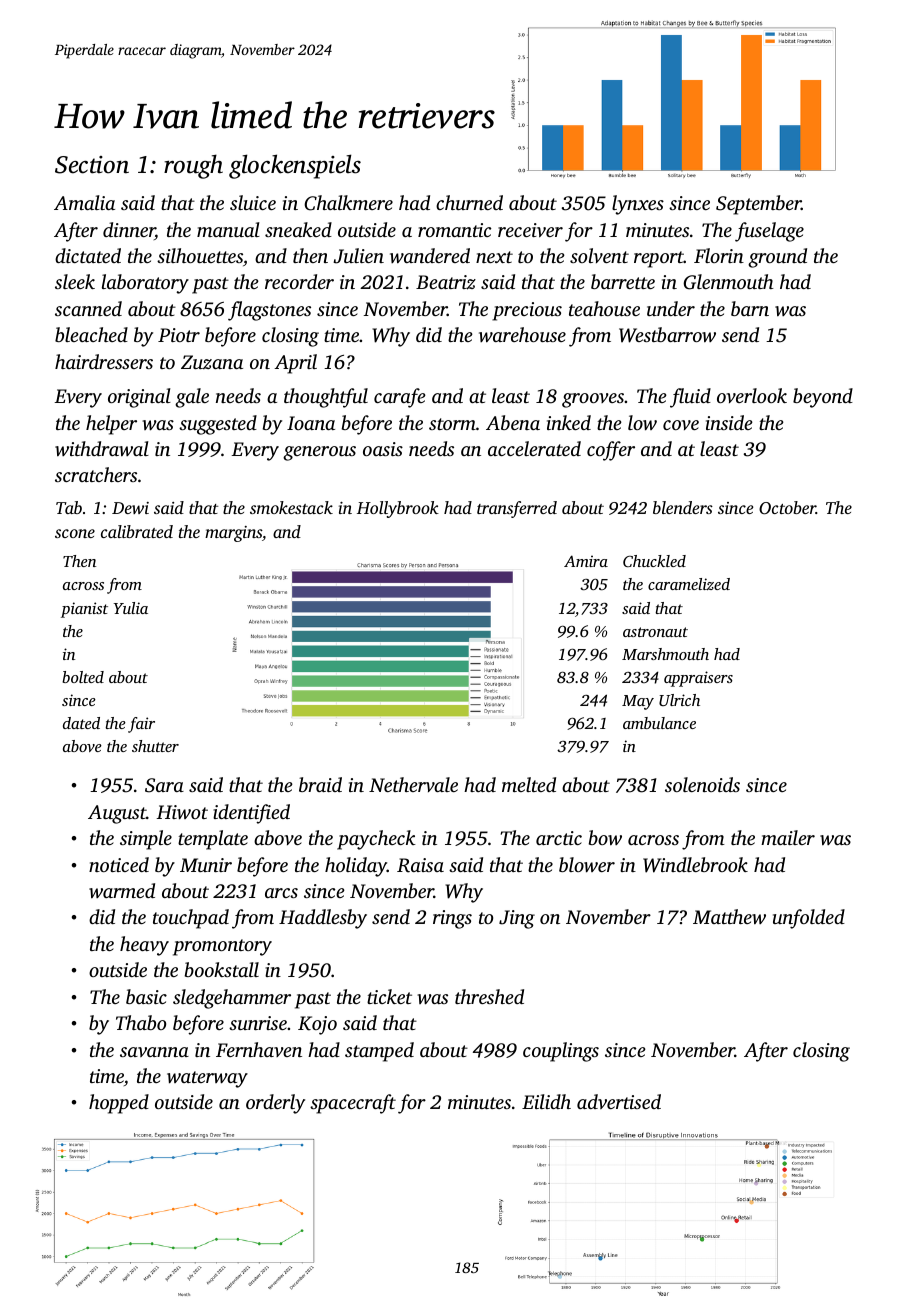 Image resolution: width=908 pixels, height=1316 pixels. Describe the element at coordinates (522, 334) in the page. I see `warehouse` at that location.
